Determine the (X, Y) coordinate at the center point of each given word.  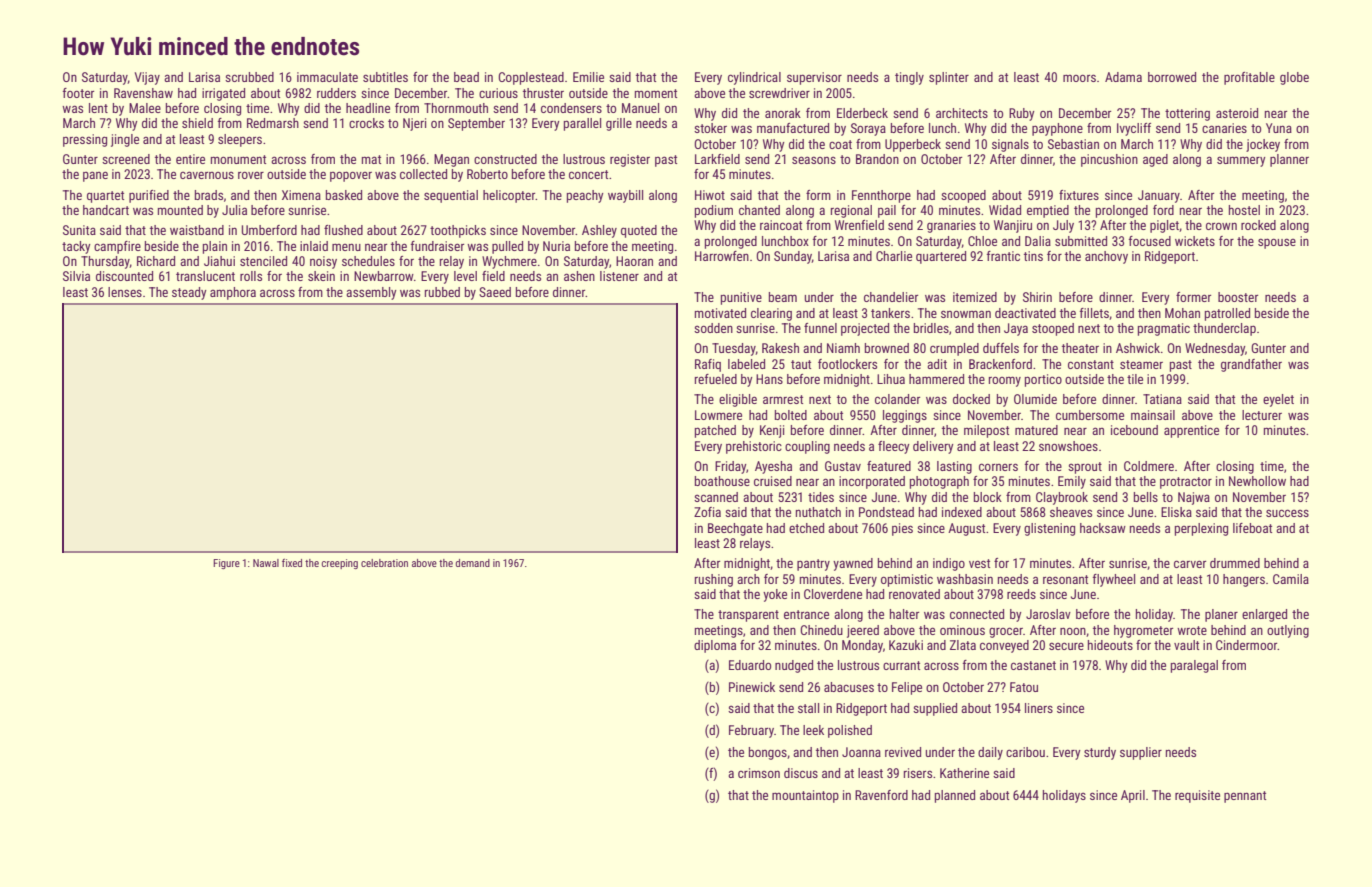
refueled (716, 379)
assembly (371, 293)
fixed (292, 562)
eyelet (1278, 400)
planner (1289, 160)
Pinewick (752, 687)
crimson (759, 773)
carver (1190, 564)
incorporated (872, 482)
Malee (145, 108)
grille (619, 124)
